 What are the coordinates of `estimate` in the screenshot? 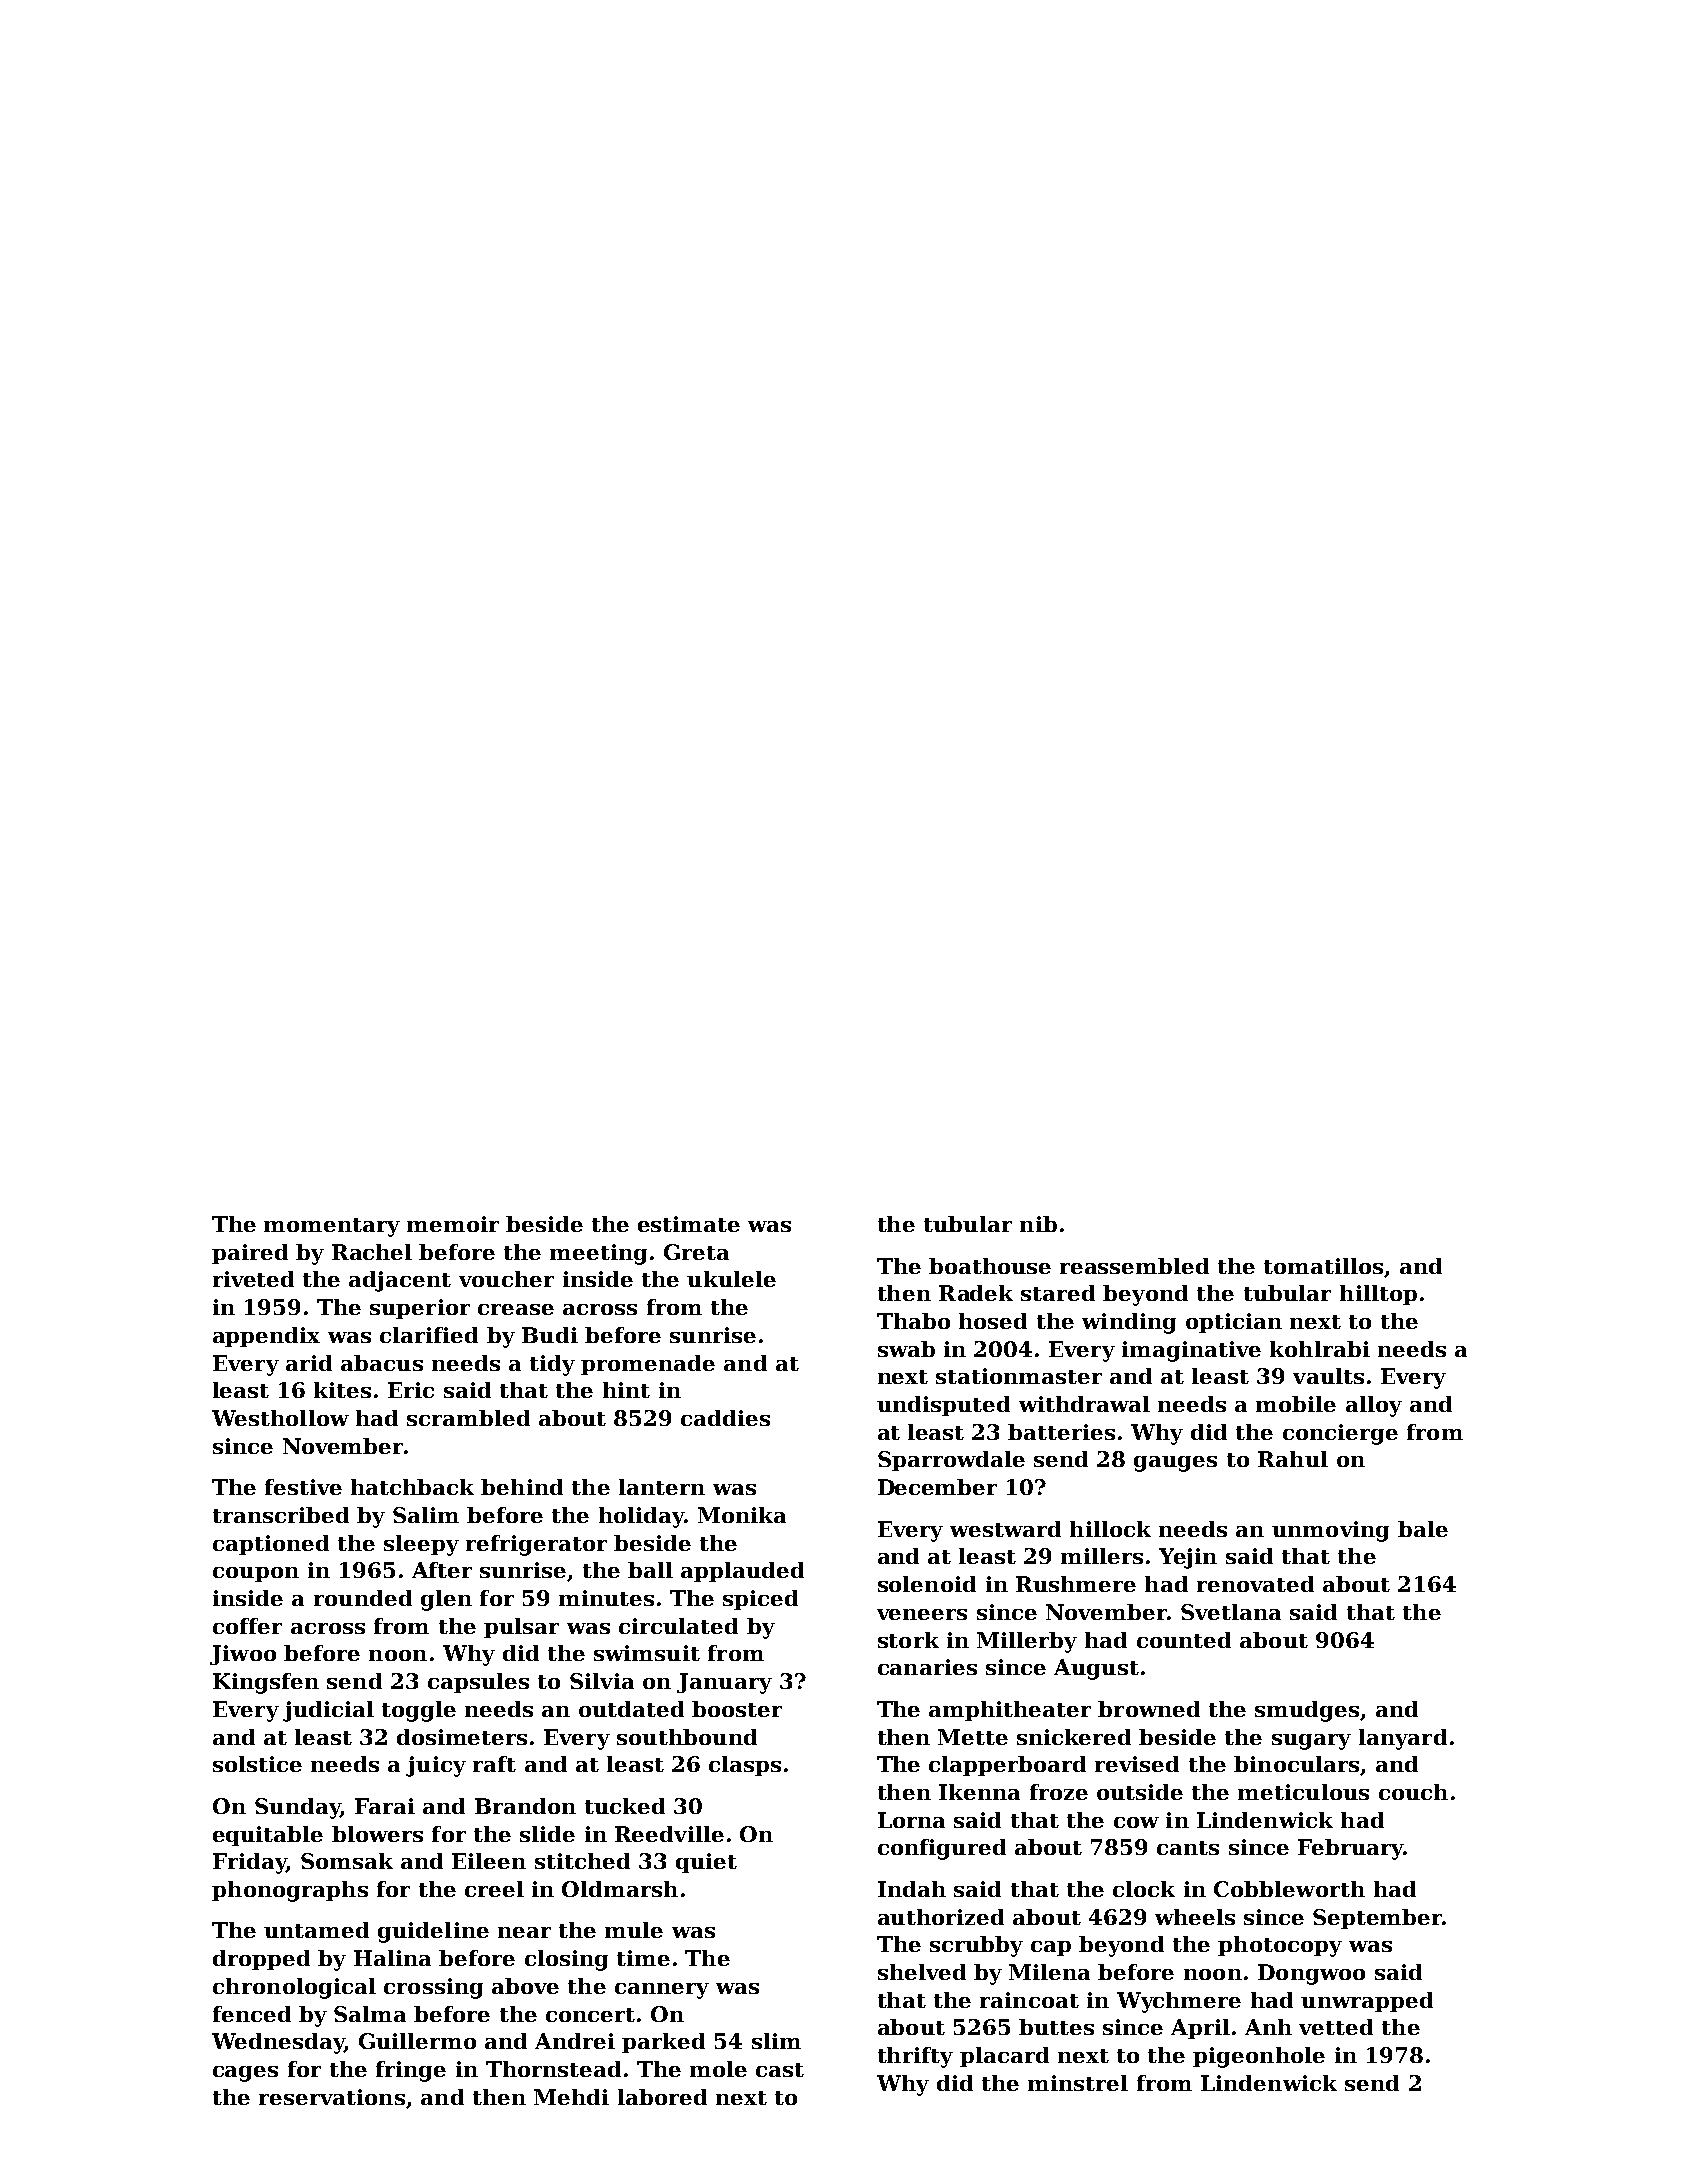 It's located at (689, 1224).
